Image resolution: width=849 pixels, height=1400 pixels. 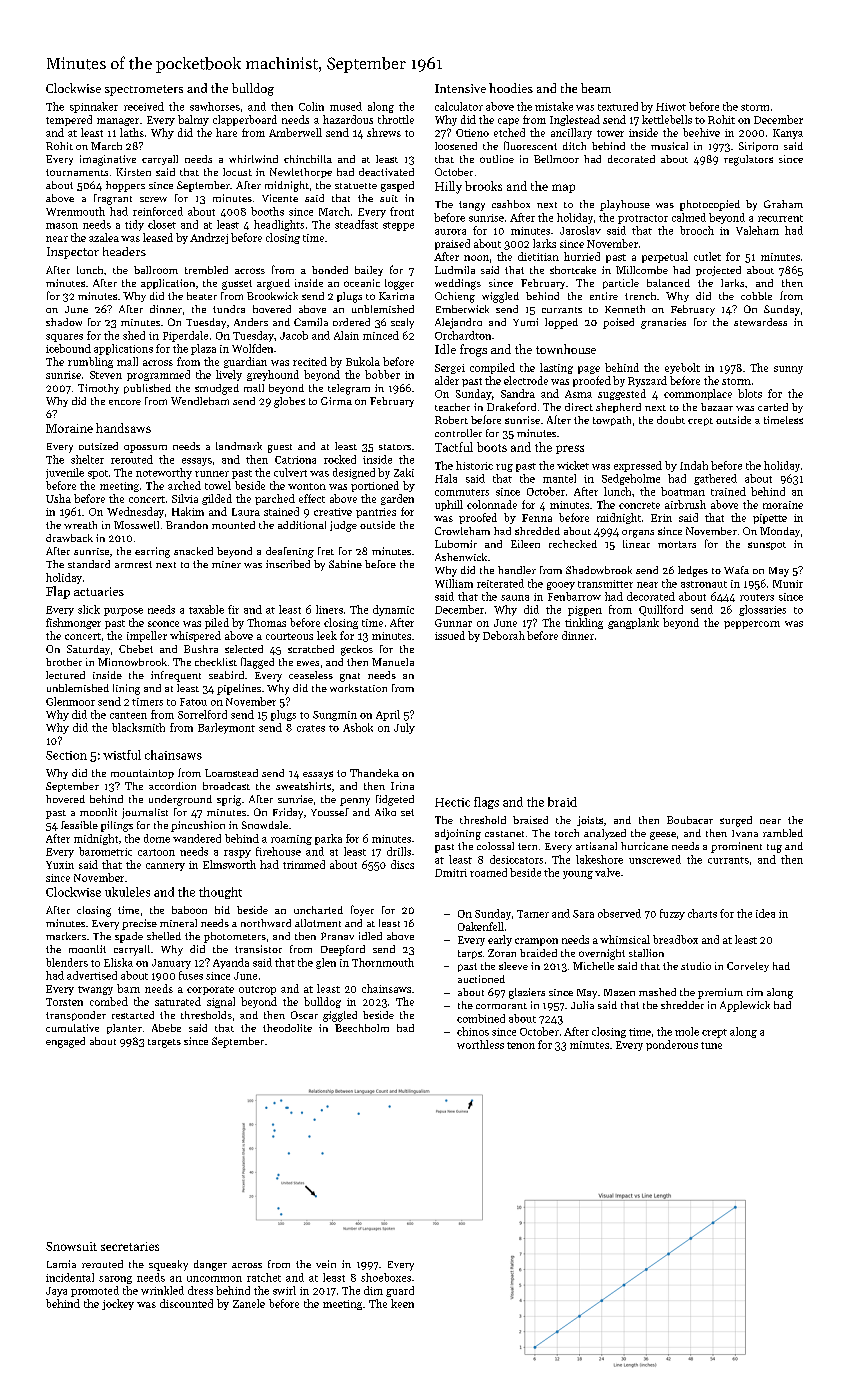 I want to click on engaged, so click(x=65, y=1042).
